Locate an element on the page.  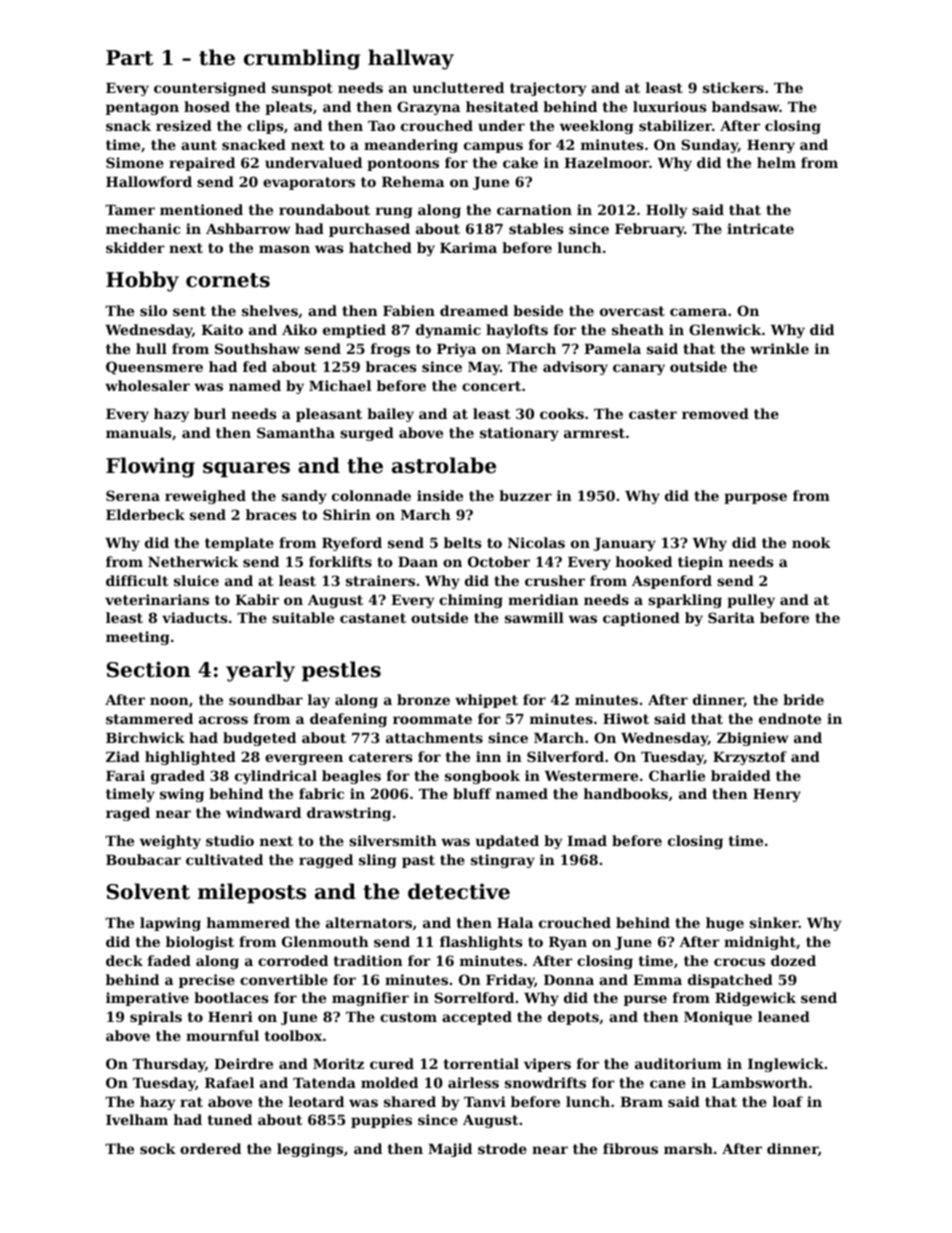
pleats is located at coordinates (288, 108).
